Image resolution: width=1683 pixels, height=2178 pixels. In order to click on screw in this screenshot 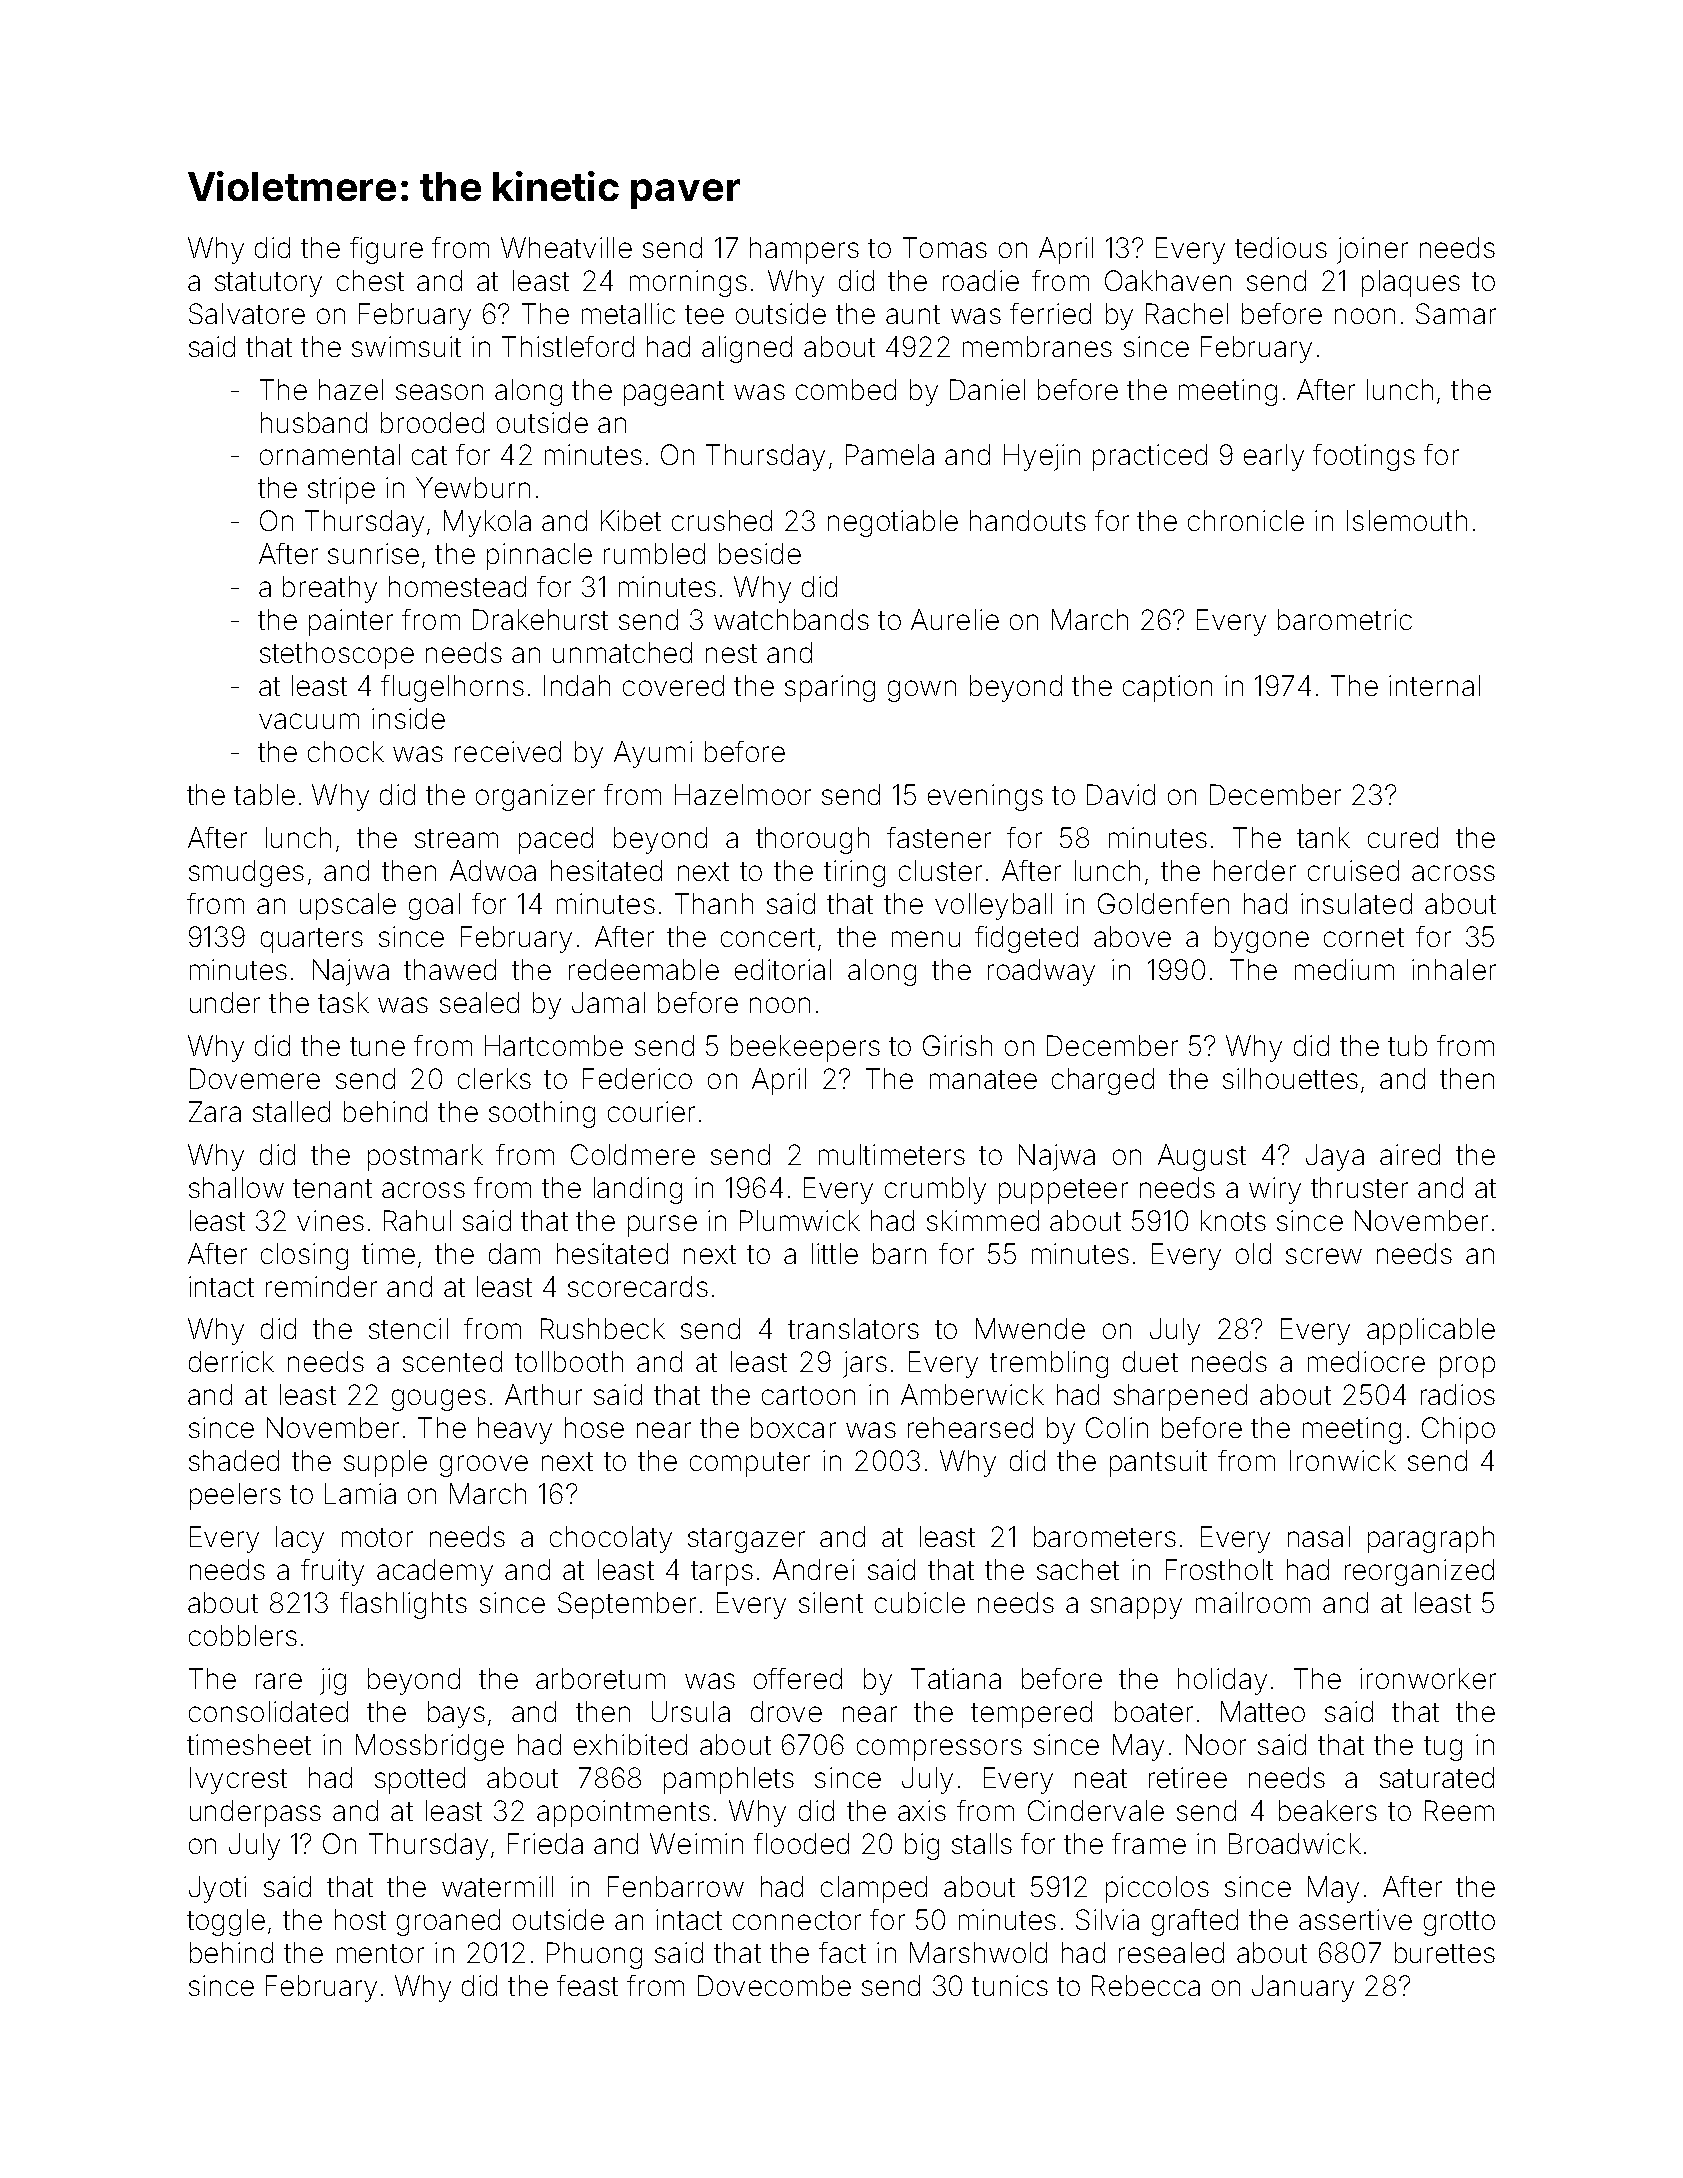, I will do `click(1324, 1256)`.
